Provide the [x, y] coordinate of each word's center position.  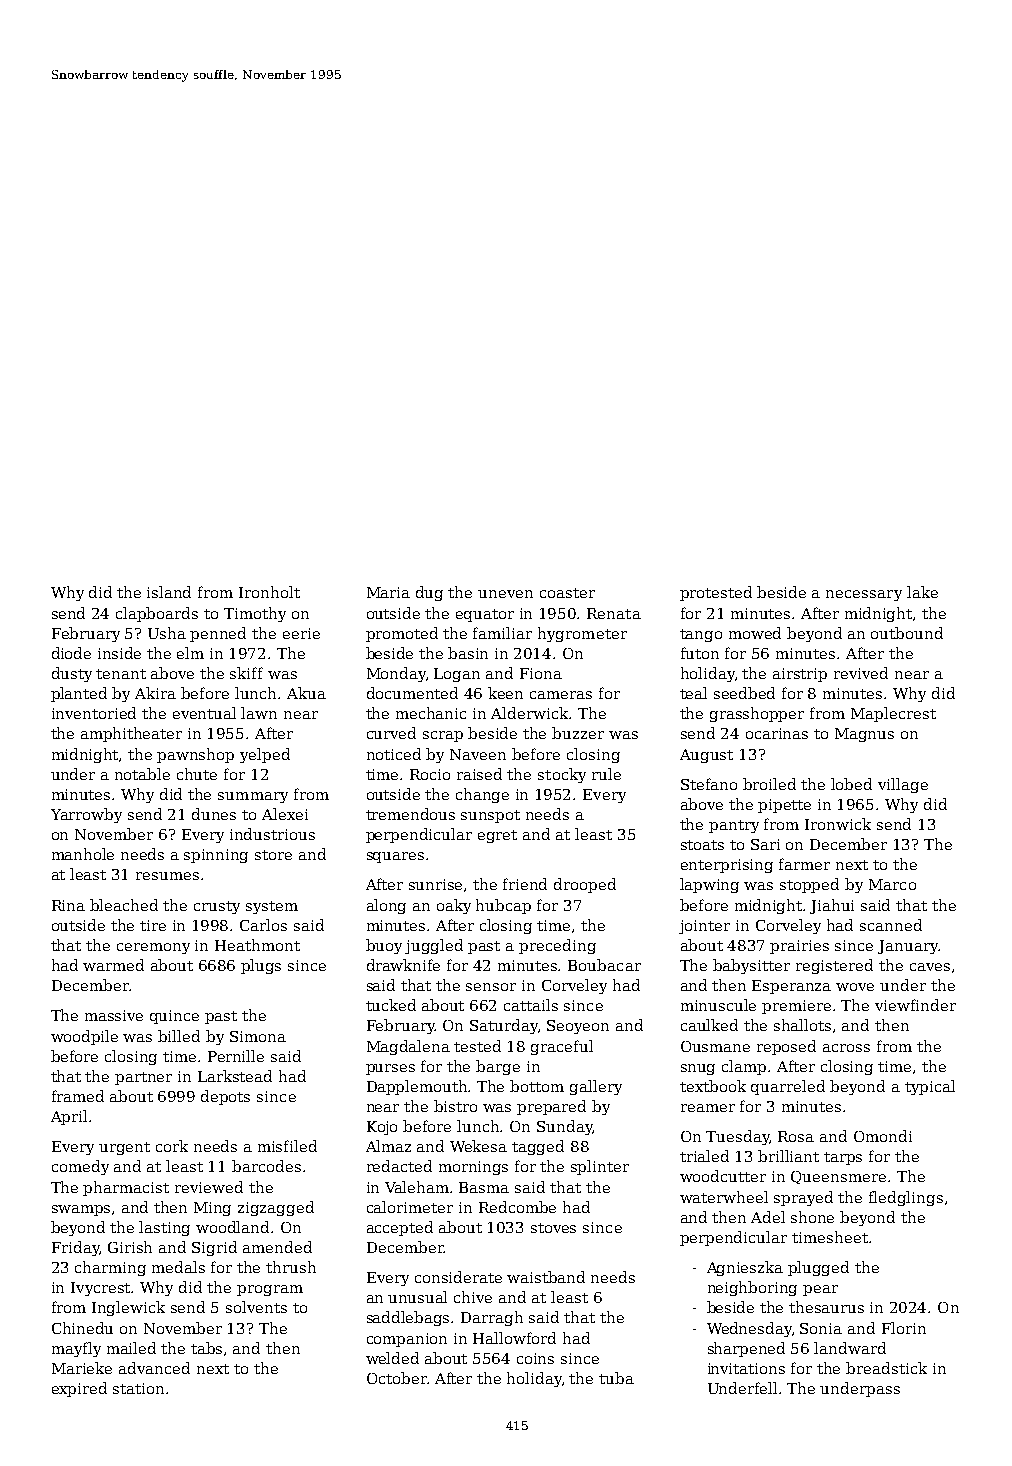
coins [535, 1358]
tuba [616, 1378]
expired [79, 1389]
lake [922, 592]
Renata [614, 613]
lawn [259, 713]
